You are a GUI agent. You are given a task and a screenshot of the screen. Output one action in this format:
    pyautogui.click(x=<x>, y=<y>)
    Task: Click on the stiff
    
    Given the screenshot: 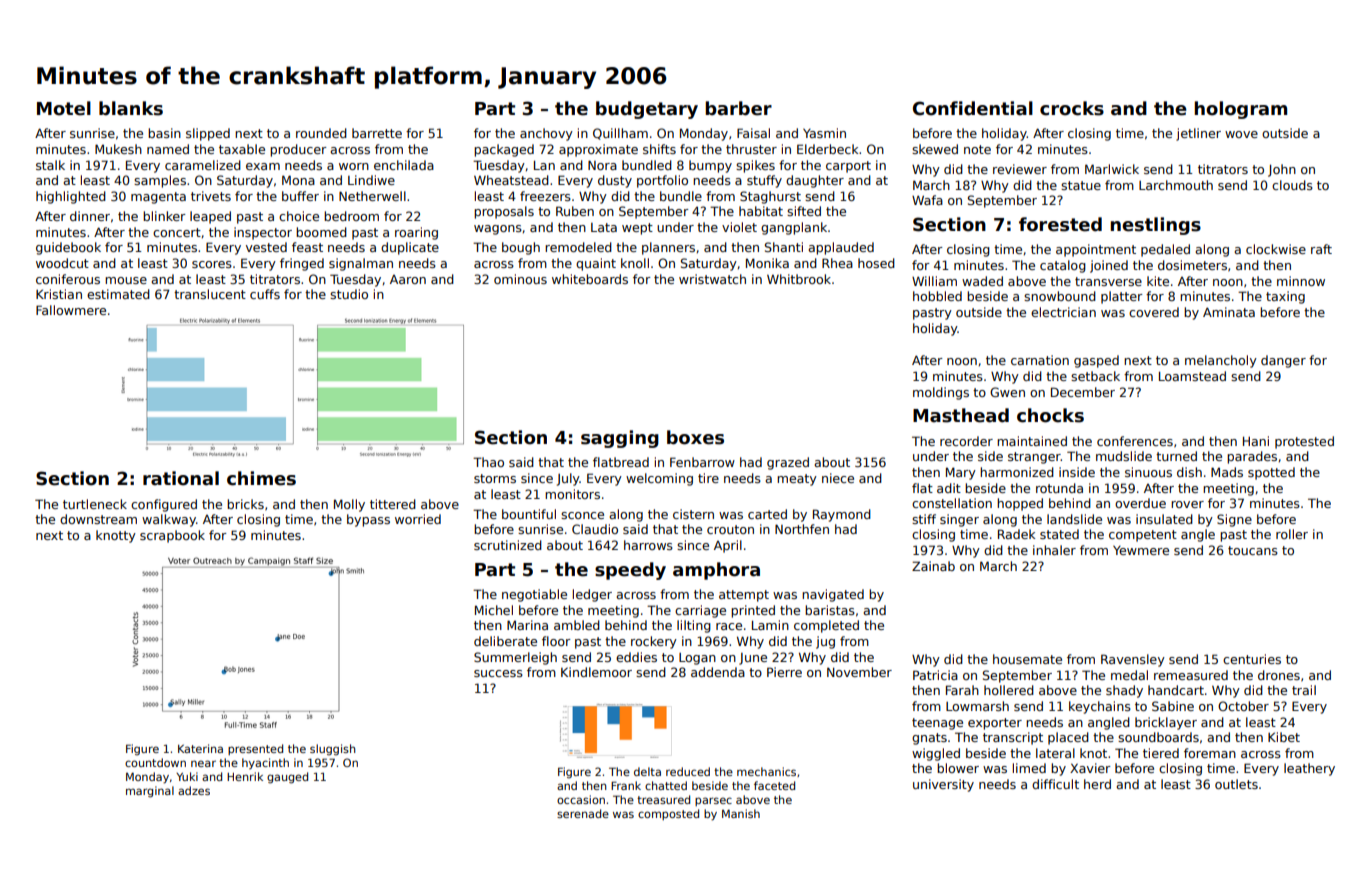 What is the action you would take?
    pyautogui.click(x=924, y=519)
